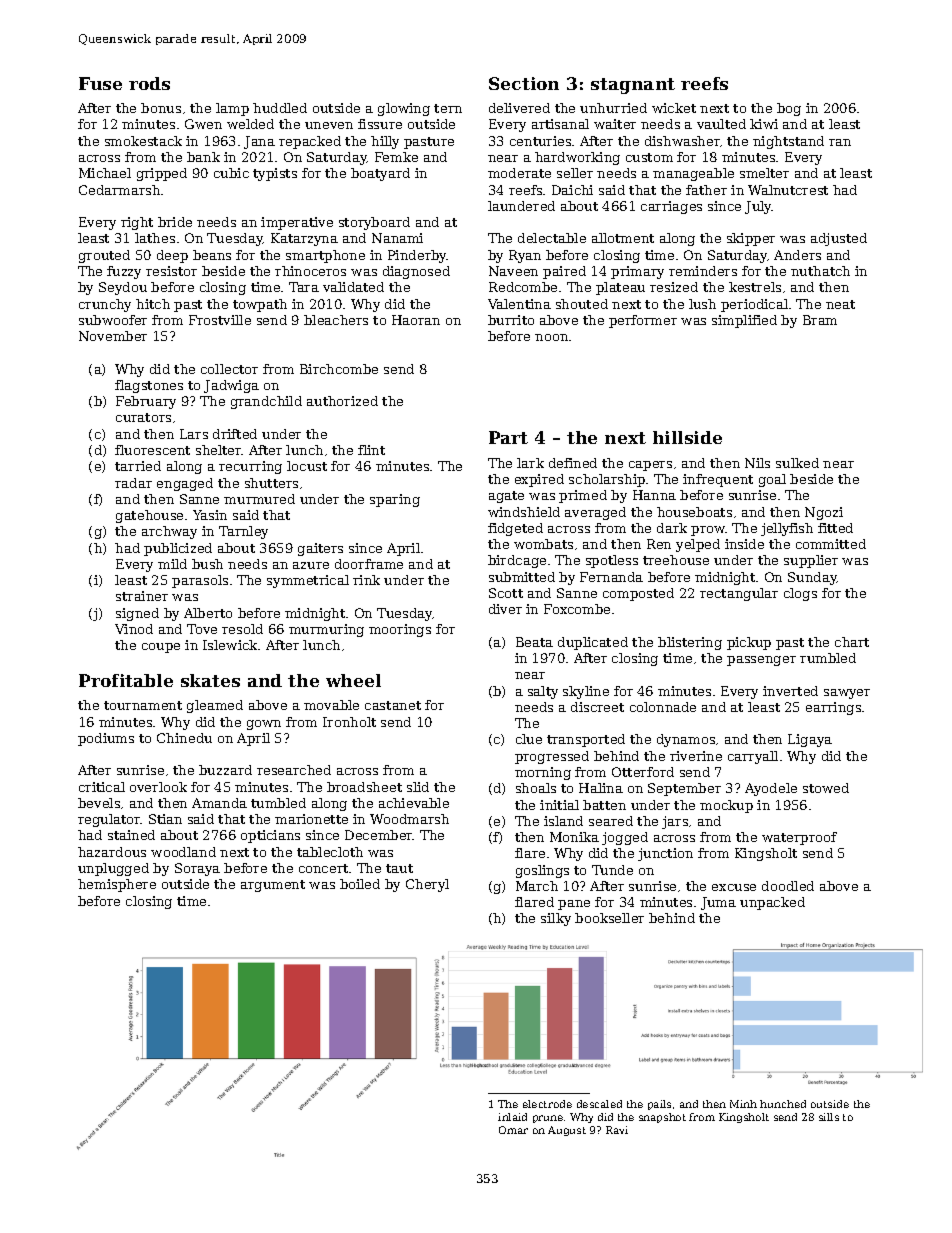 The width and height of the screenshot is (952, 1233). Describe the element at coordinates (617, 1130) in the screenshot. I see `Ravi` at that location.
